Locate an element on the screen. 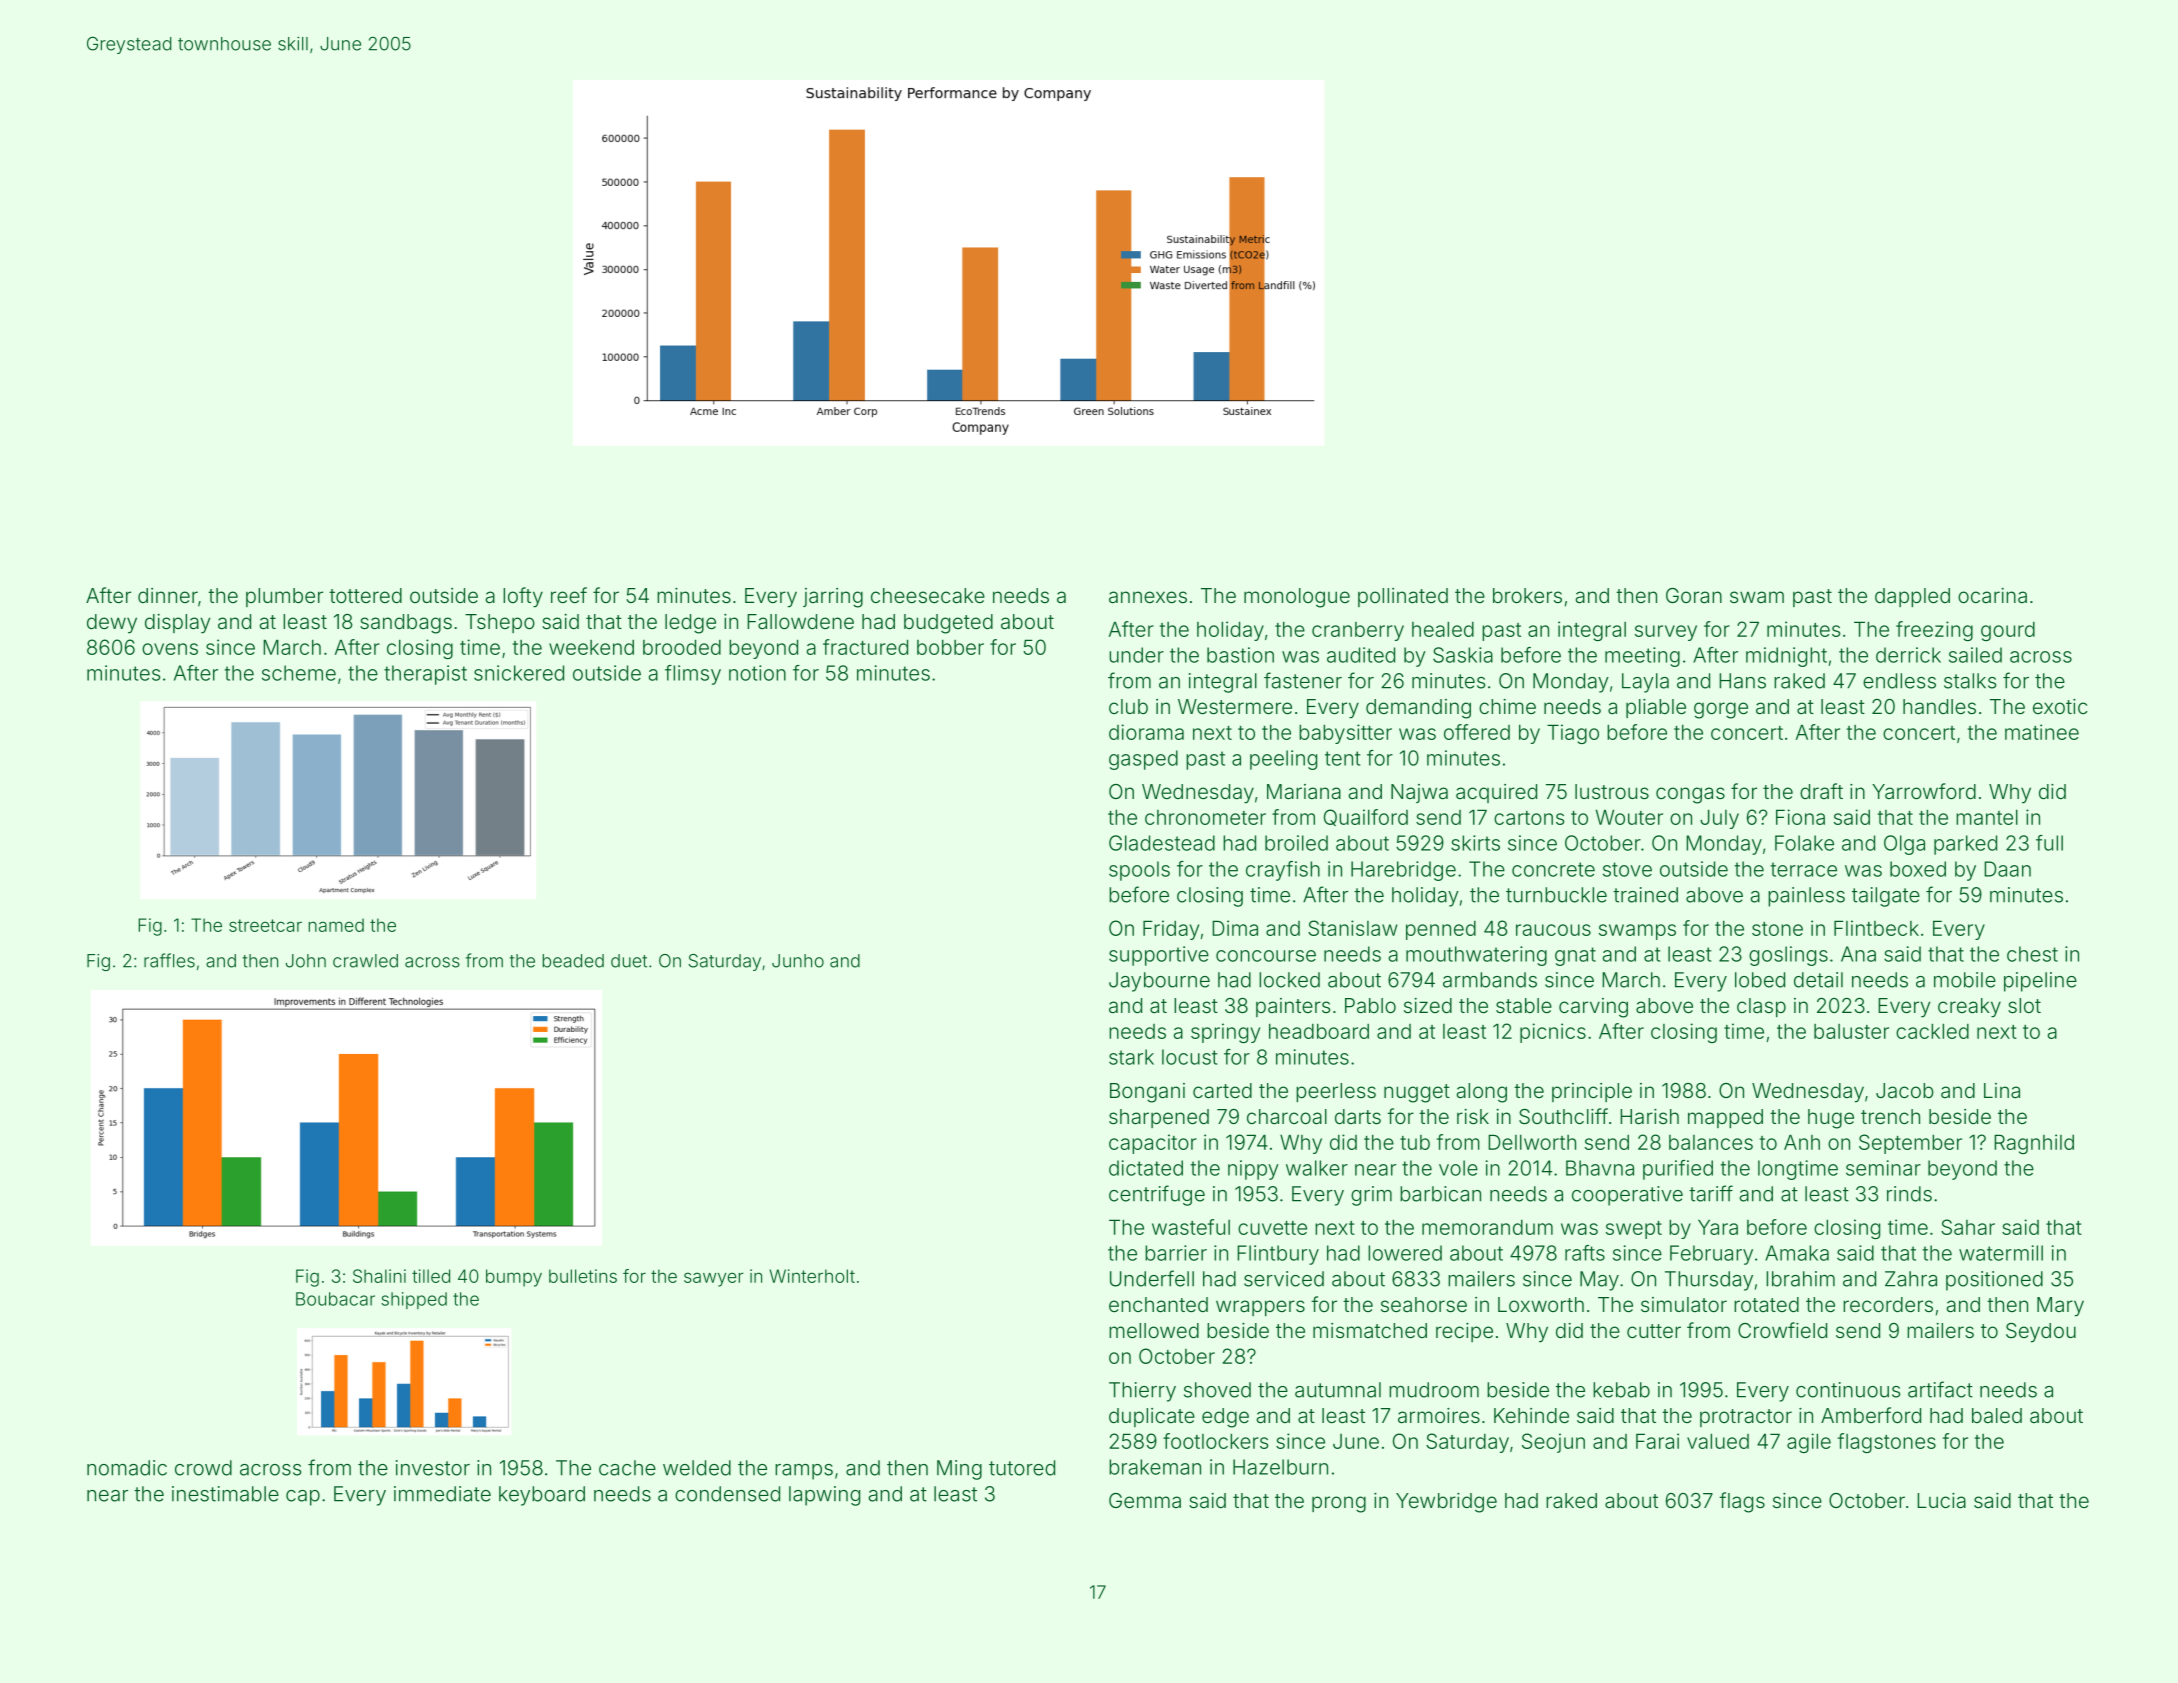  continuous is located at coordinates (1848, 1390).
